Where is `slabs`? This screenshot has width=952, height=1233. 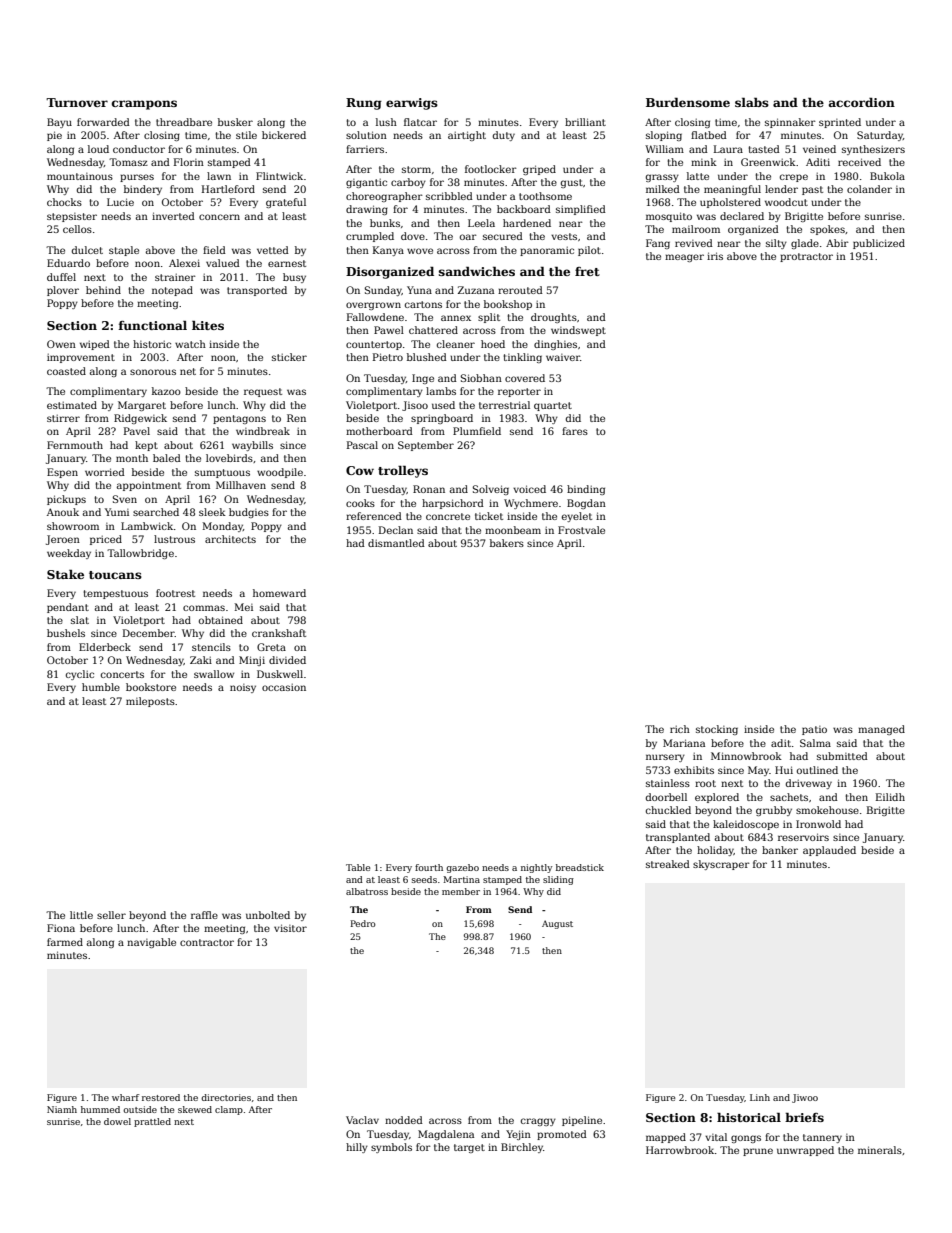
slabs is located at coordinates (752, 102).
